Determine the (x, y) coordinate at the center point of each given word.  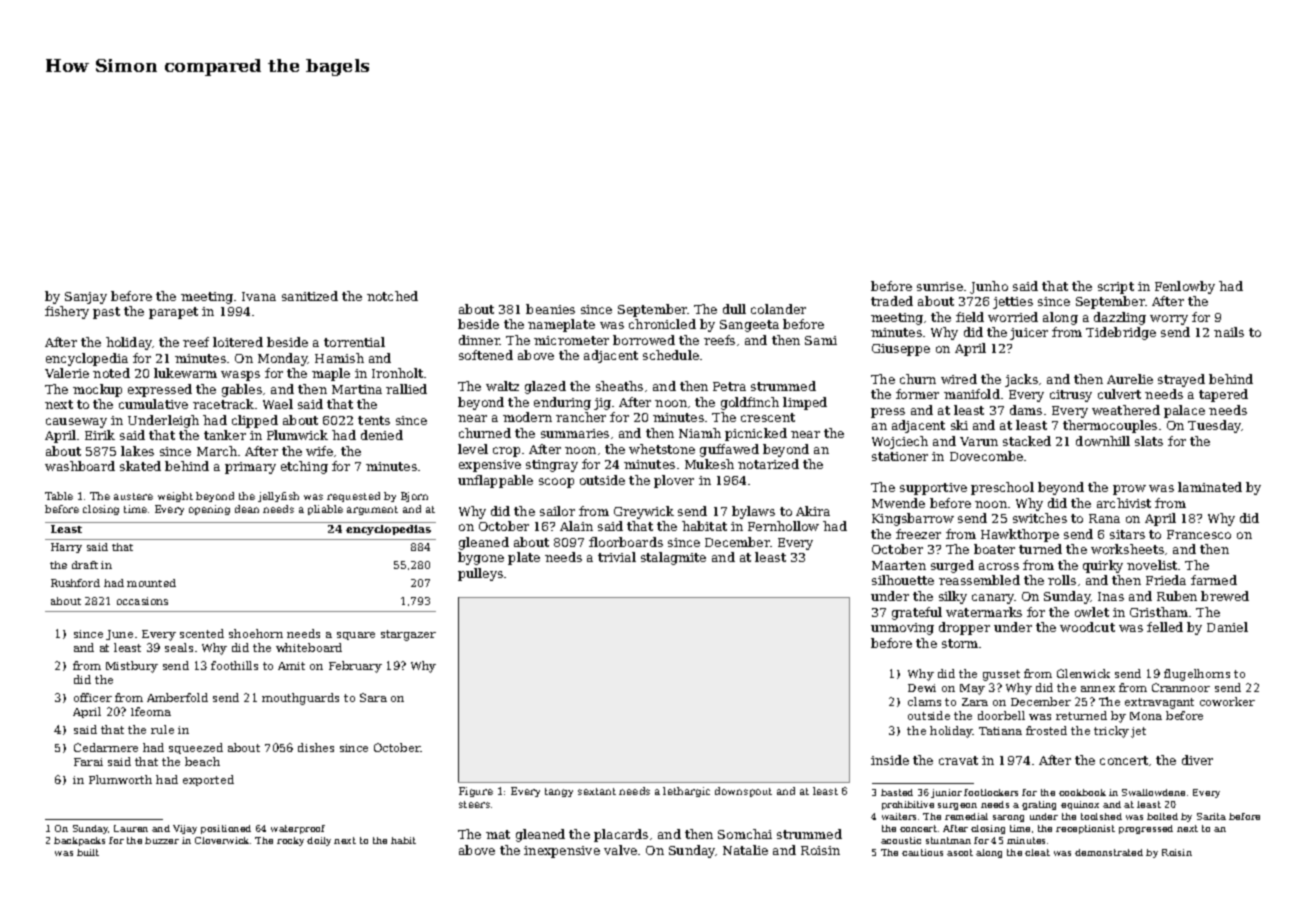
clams (924, 701)
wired (959, 379)
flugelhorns (1197, 675)
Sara (373, 697)
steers (474, 804)
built (88, 852)
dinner (479, 340)
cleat (1037, 852)
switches (1040, 518)
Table (59, 496)
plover (674, 481)
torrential (354, 342)
